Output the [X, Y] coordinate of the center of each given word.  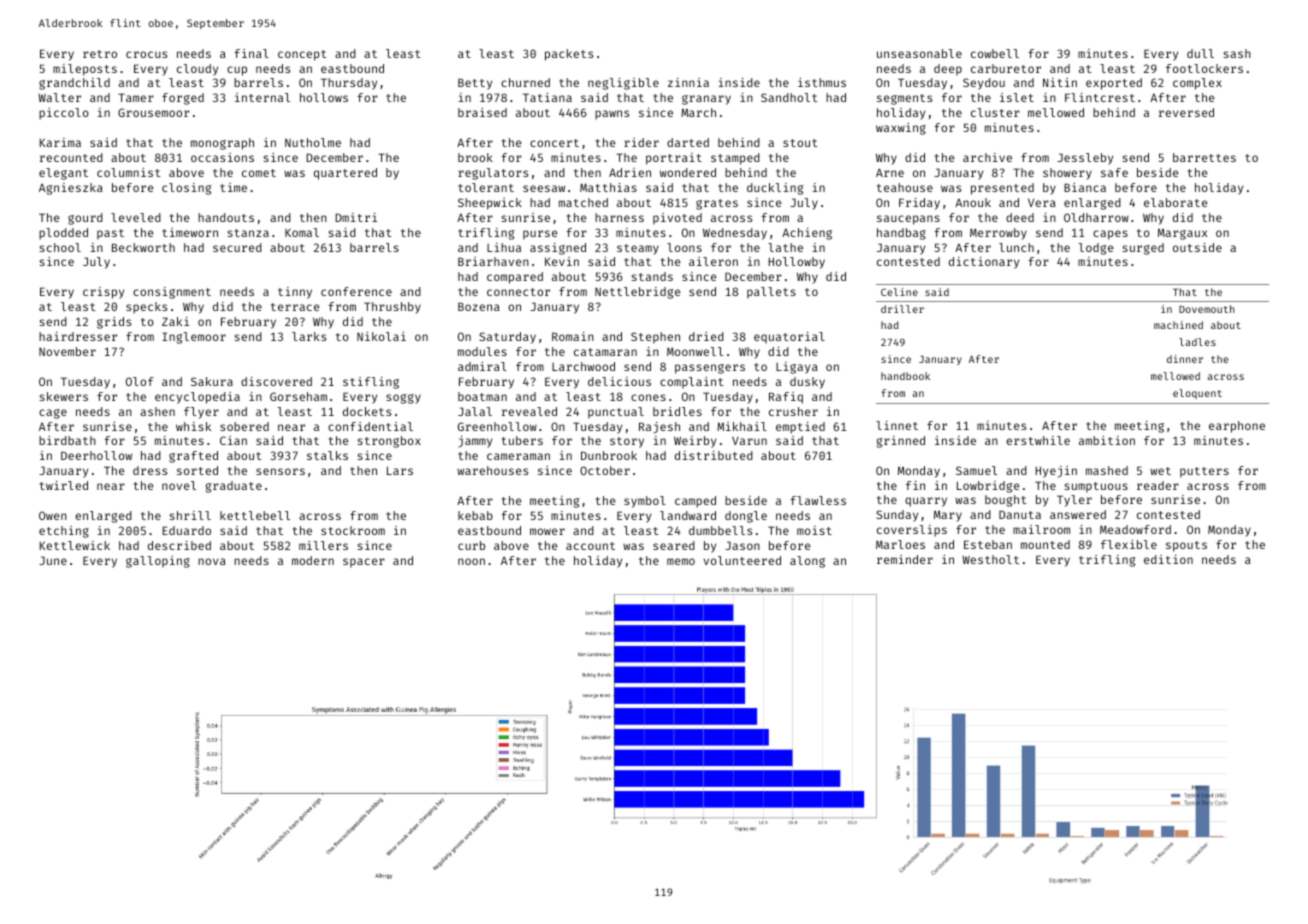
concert [554, 143]
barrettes [1204, 157]
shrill [190, 515]
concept [302, 55]
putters [1204, 472]
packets [569, 55]
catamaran [605, 352]
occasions [222, 157]
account [590, 546]
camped [695, 502]
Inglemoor [194, 338]
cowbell [995, 53]
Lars [400, 470]
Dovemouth [1207, 309]
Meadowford [1135, 529]
